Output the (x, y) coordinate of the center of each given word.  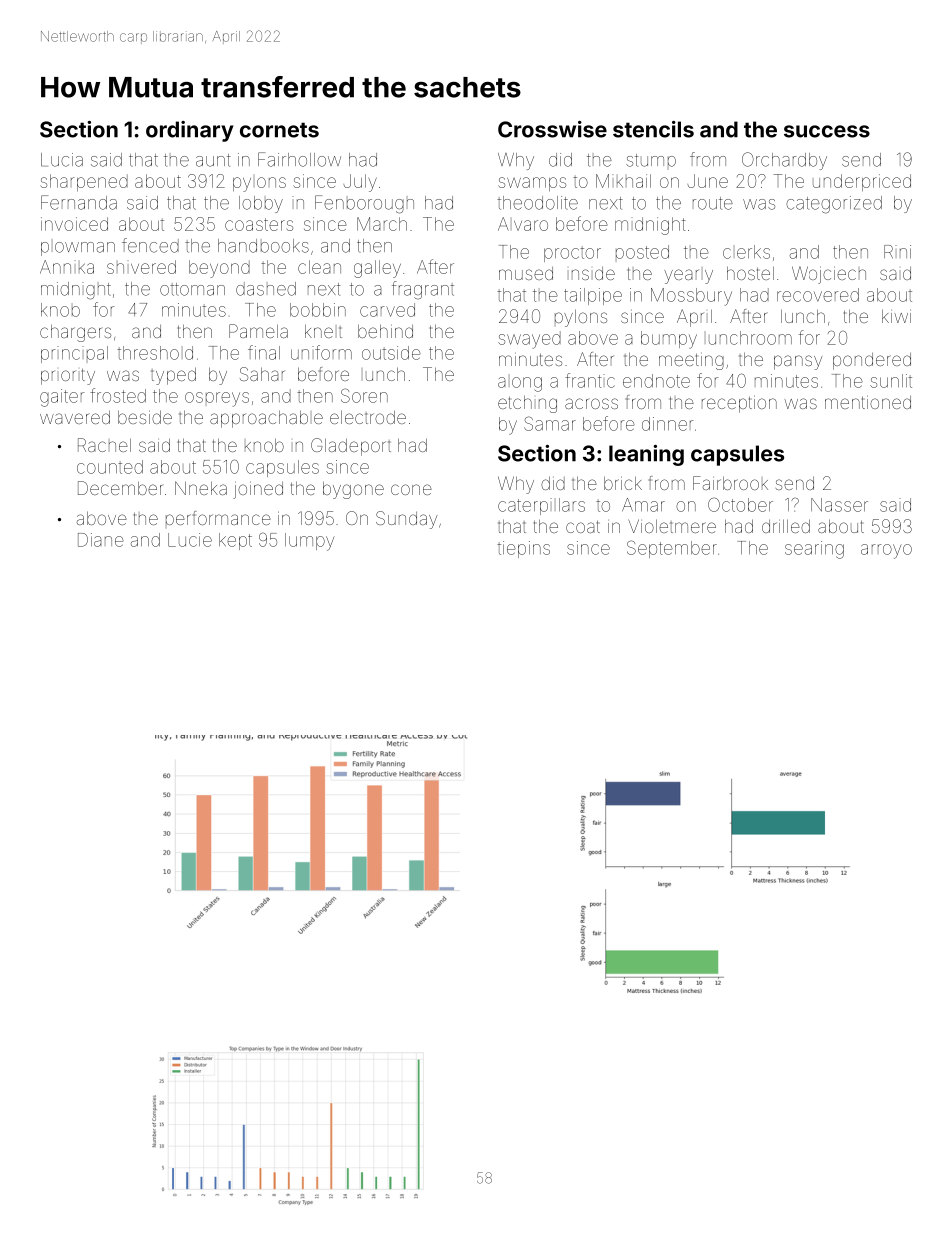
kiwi (896, 316)
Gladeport (351, 447)
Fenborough (364, 204)
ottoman (192, 289)
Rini (897, 251)
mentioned (868, 402)
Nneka (201, 488)
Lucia (62, 160)
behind (385, 331)
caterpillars (541, 506)
